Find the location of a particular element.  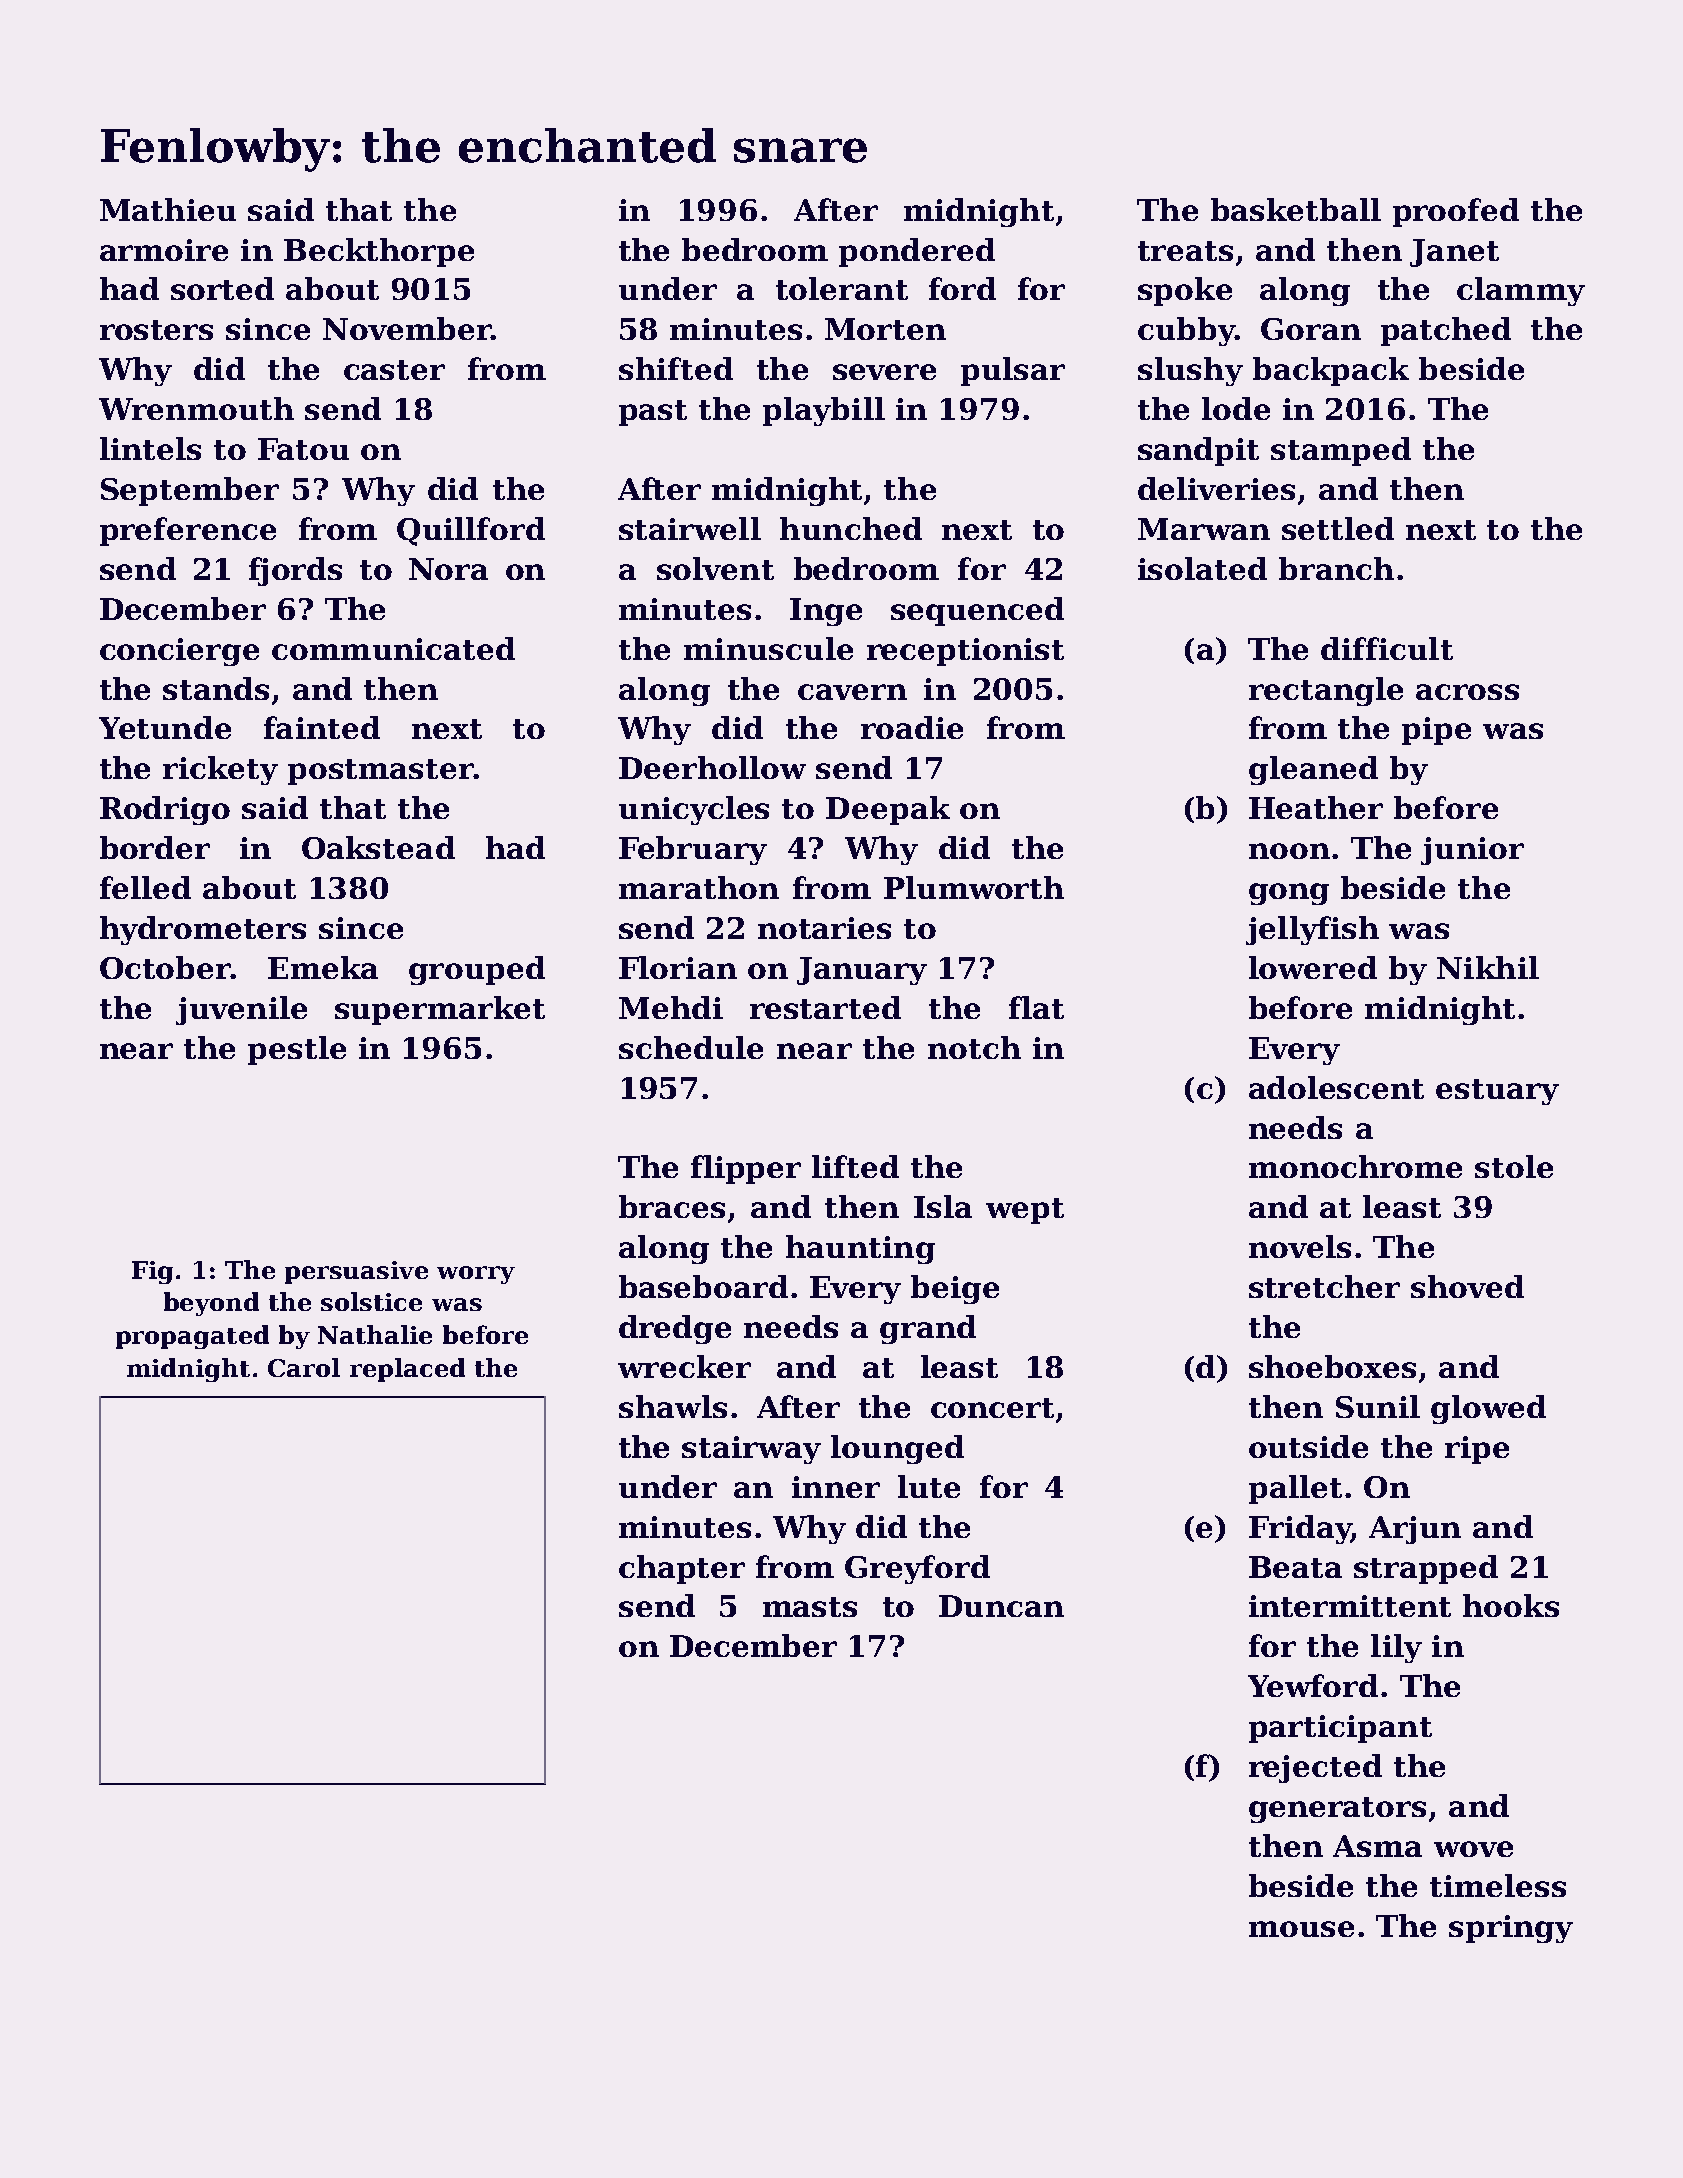

Beckthorpe is located at coordinates (379, 252).
